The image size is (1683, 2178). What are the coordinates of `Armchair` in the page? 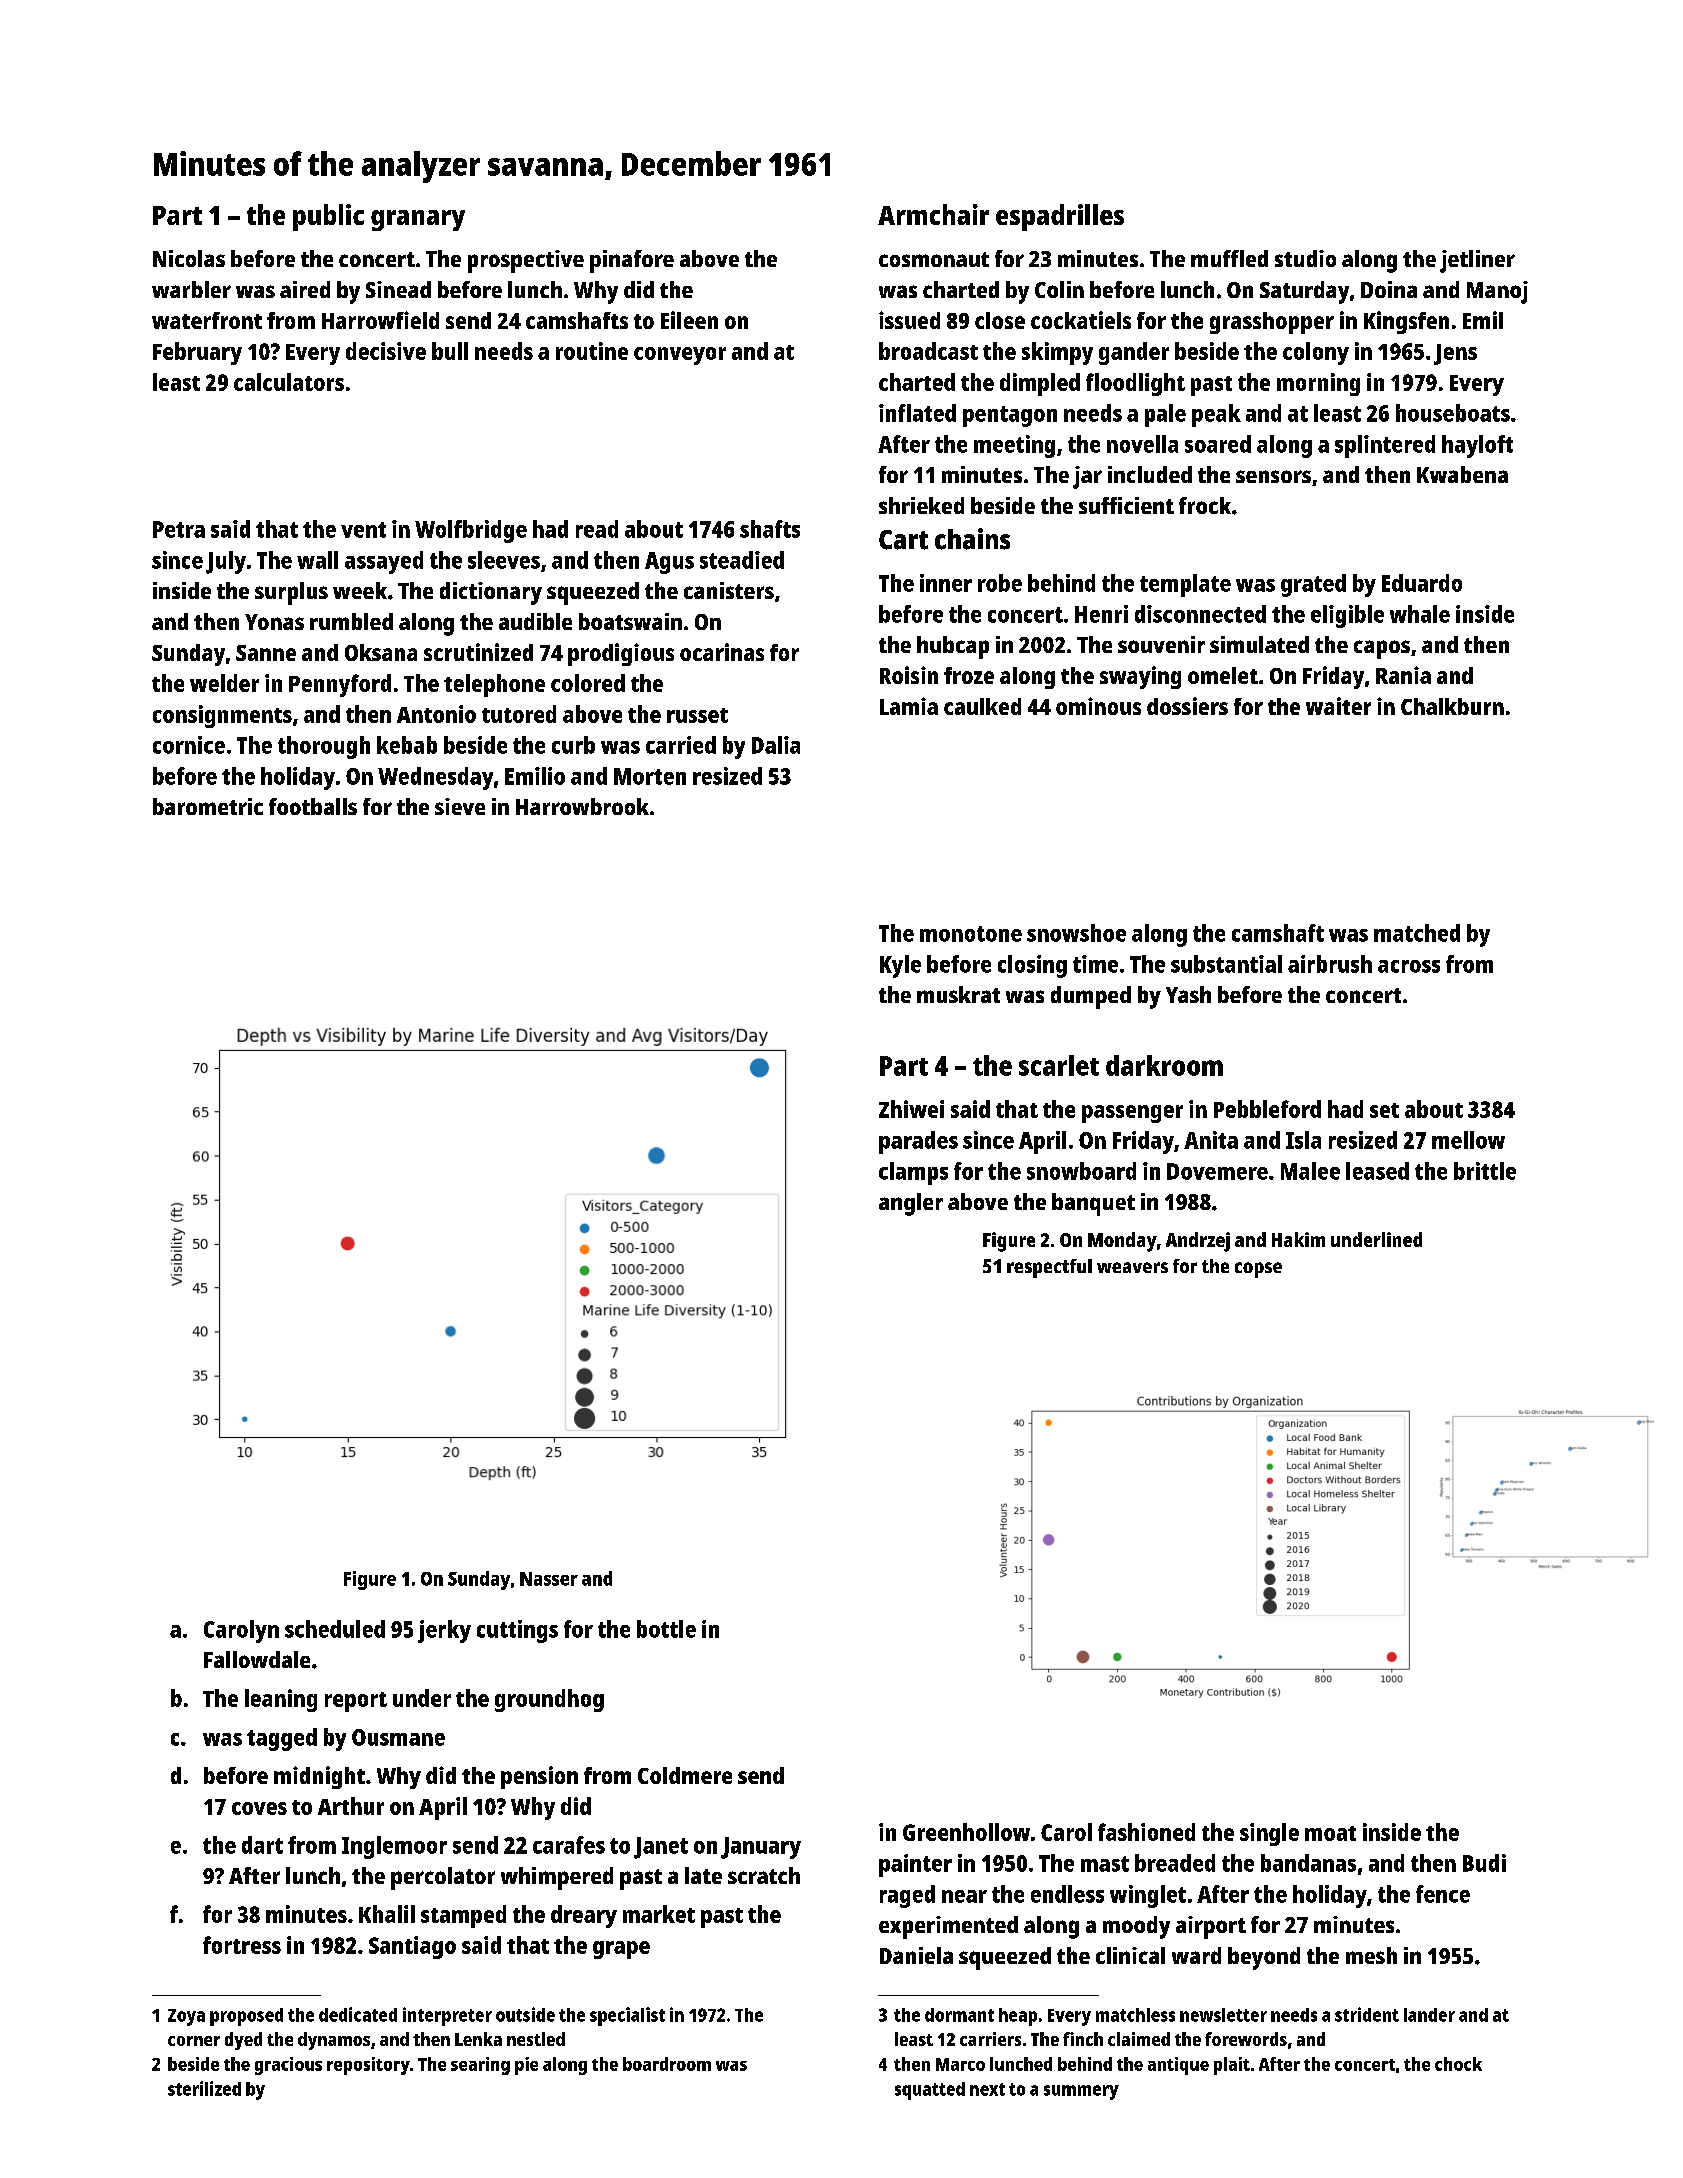 It's located at (933, 214).
